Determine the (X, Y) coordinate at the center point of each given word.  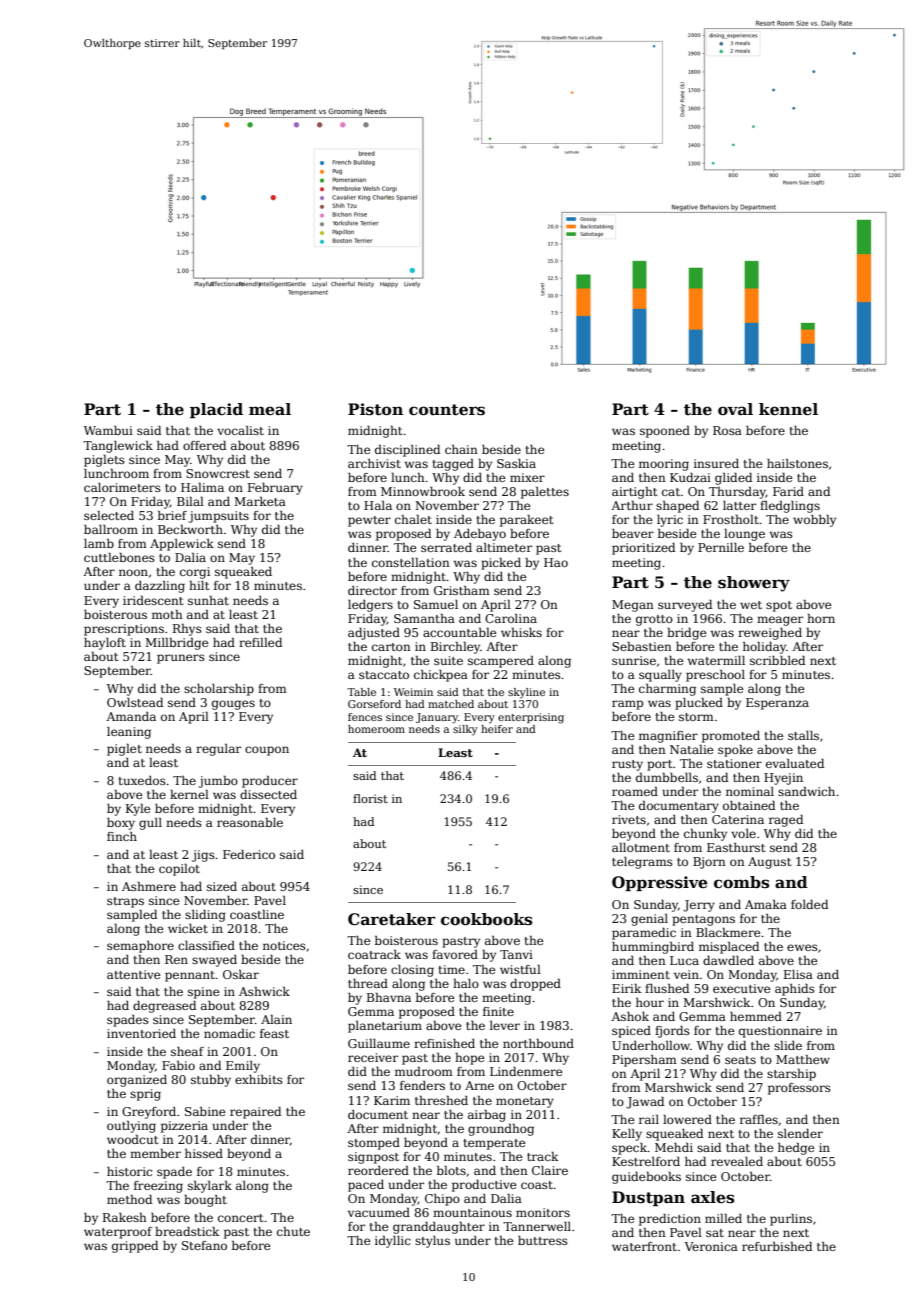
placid (216, 410)
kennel (788, 409)
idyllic (393, 1242)
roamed (635, 791)
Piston (375, 409)
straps (125, 902)
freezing (158, 1187)
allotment (641, 847)
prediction (670, 1220)
